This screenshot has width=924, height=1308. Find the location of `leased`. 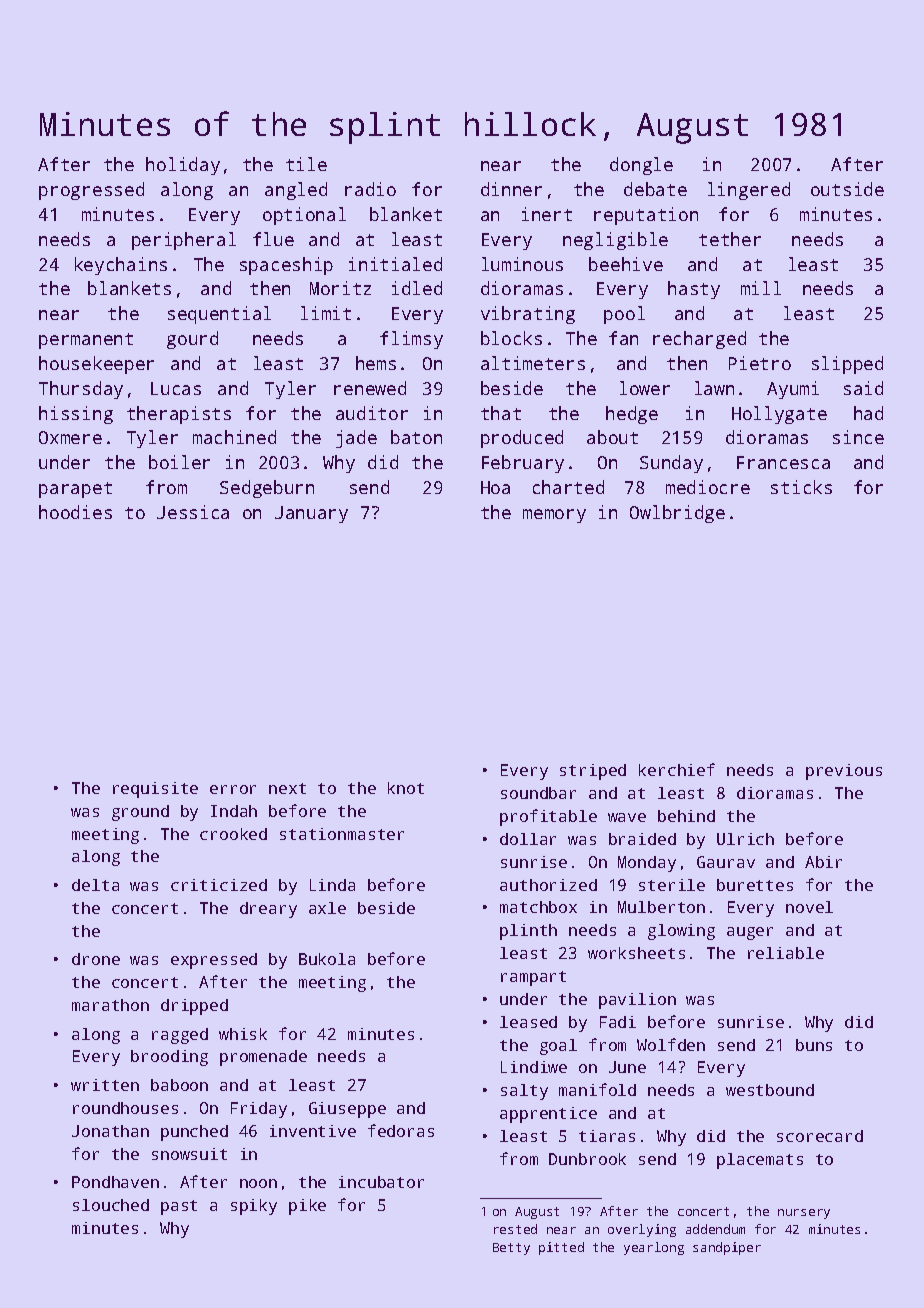

leased is located at coordinates (528, 1022).
